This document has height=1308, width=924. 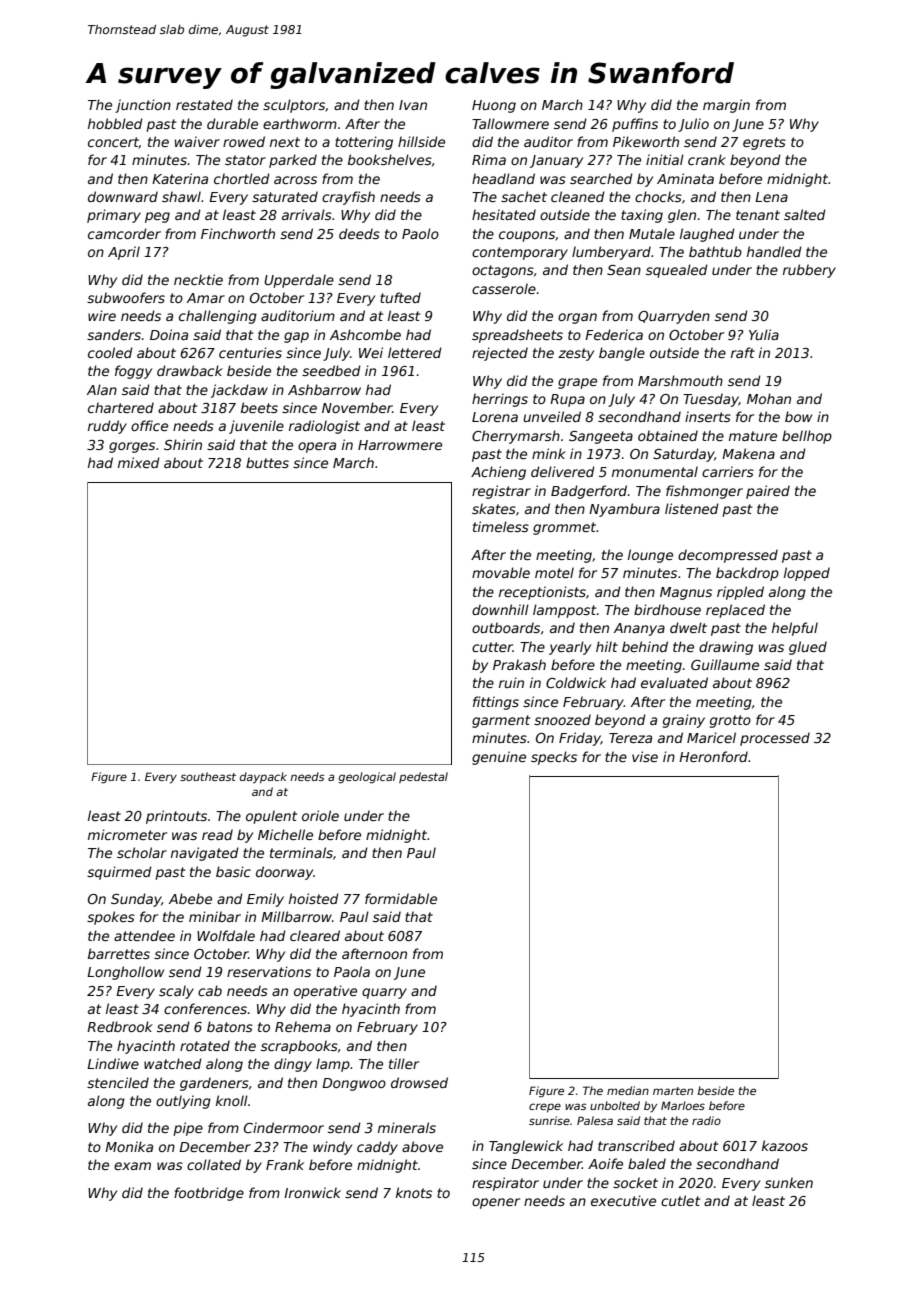 I want to click on hoisted, so click(x=314, y=898).
